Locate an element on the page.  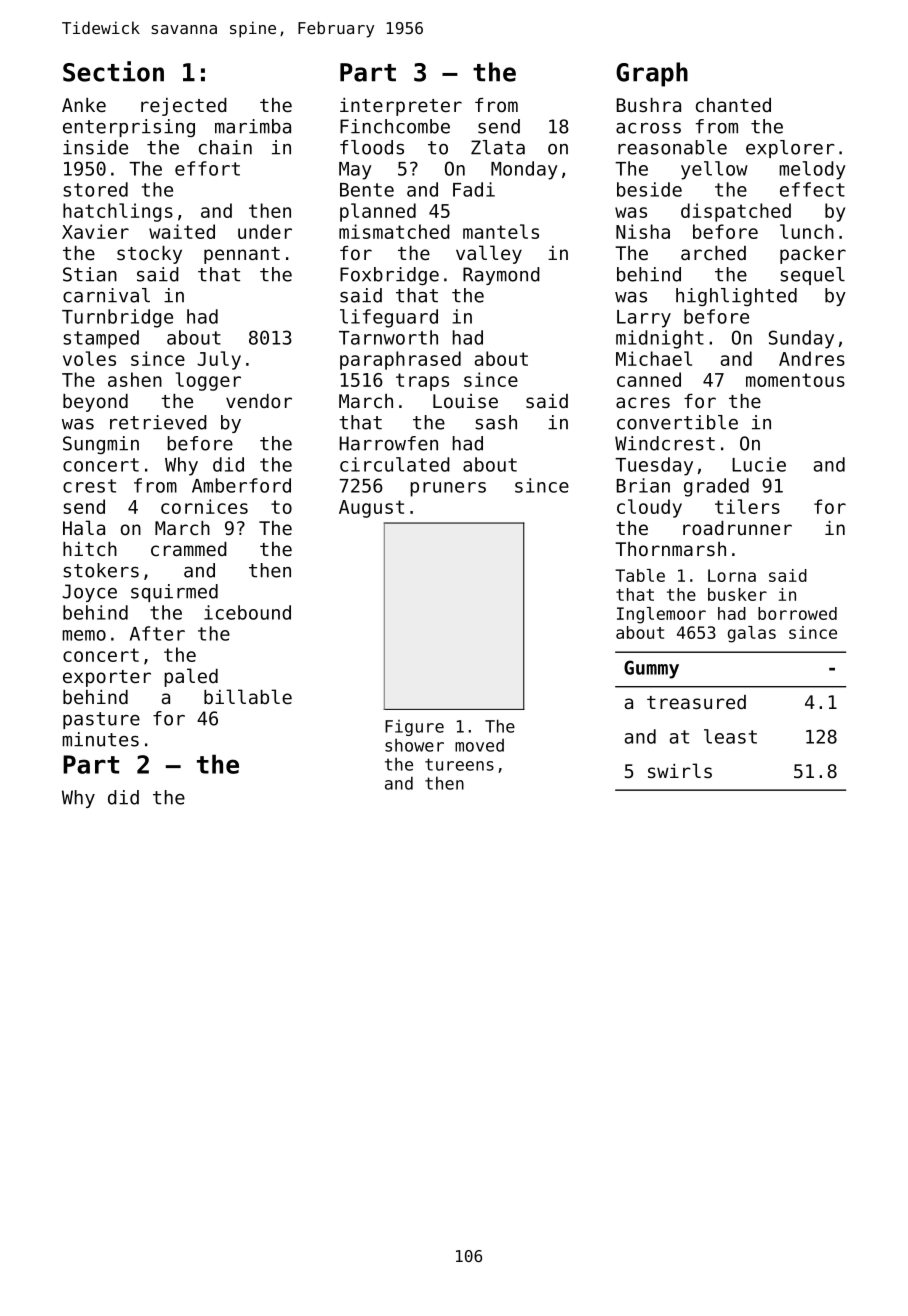
Monday is located at coordinates (524, 170).
